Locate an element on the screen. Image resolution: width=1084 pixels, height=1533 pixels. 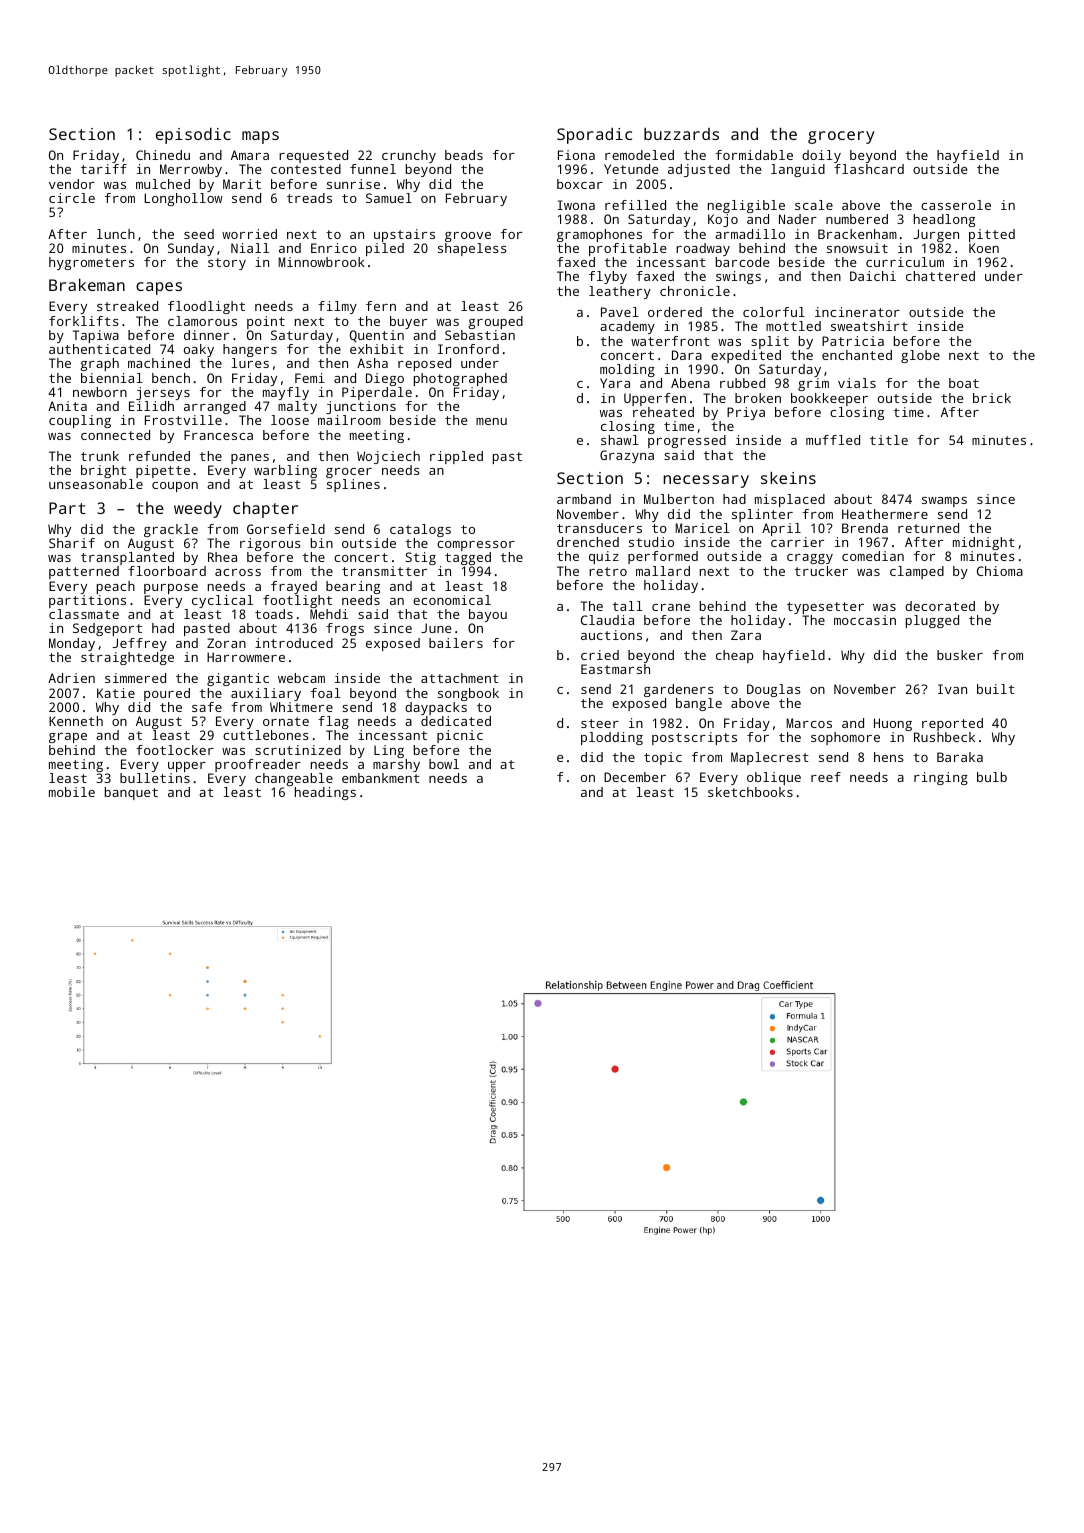
Minnowbrook is located at coordinates (321, 262).
